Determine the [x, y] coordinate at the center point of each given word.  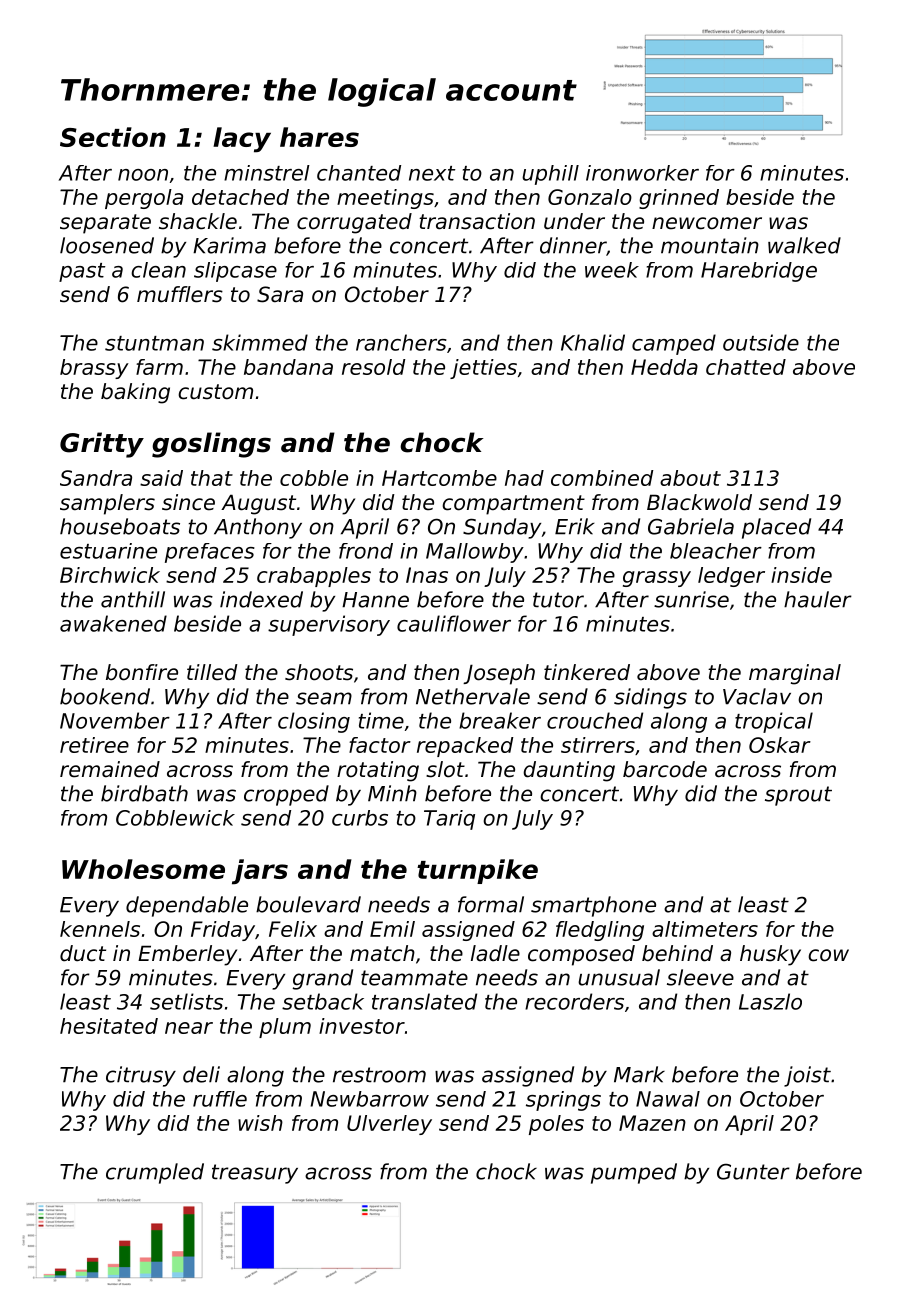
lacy [242, 140]
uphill [550, 175]
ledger [731, 577]
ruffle [220, 1099]
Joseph [499, 674]
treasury [255, 1174]
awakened [113, 623]
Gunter [753, 1172]
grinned [679, 199]
